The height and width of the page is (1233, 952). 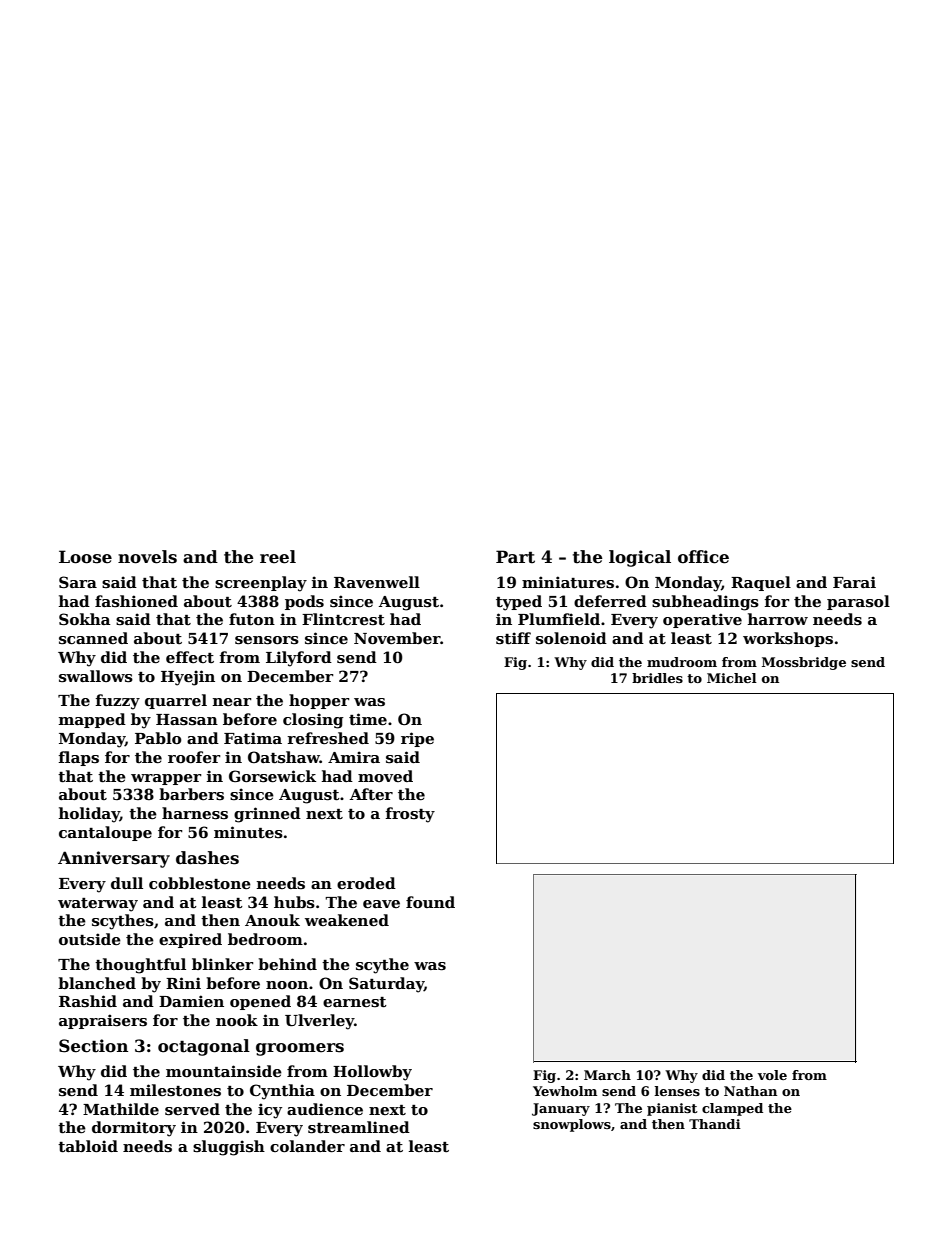 What do you see at coordinates (278, 557) in the page?
I see `reel` at bounding box center [278, 557].
